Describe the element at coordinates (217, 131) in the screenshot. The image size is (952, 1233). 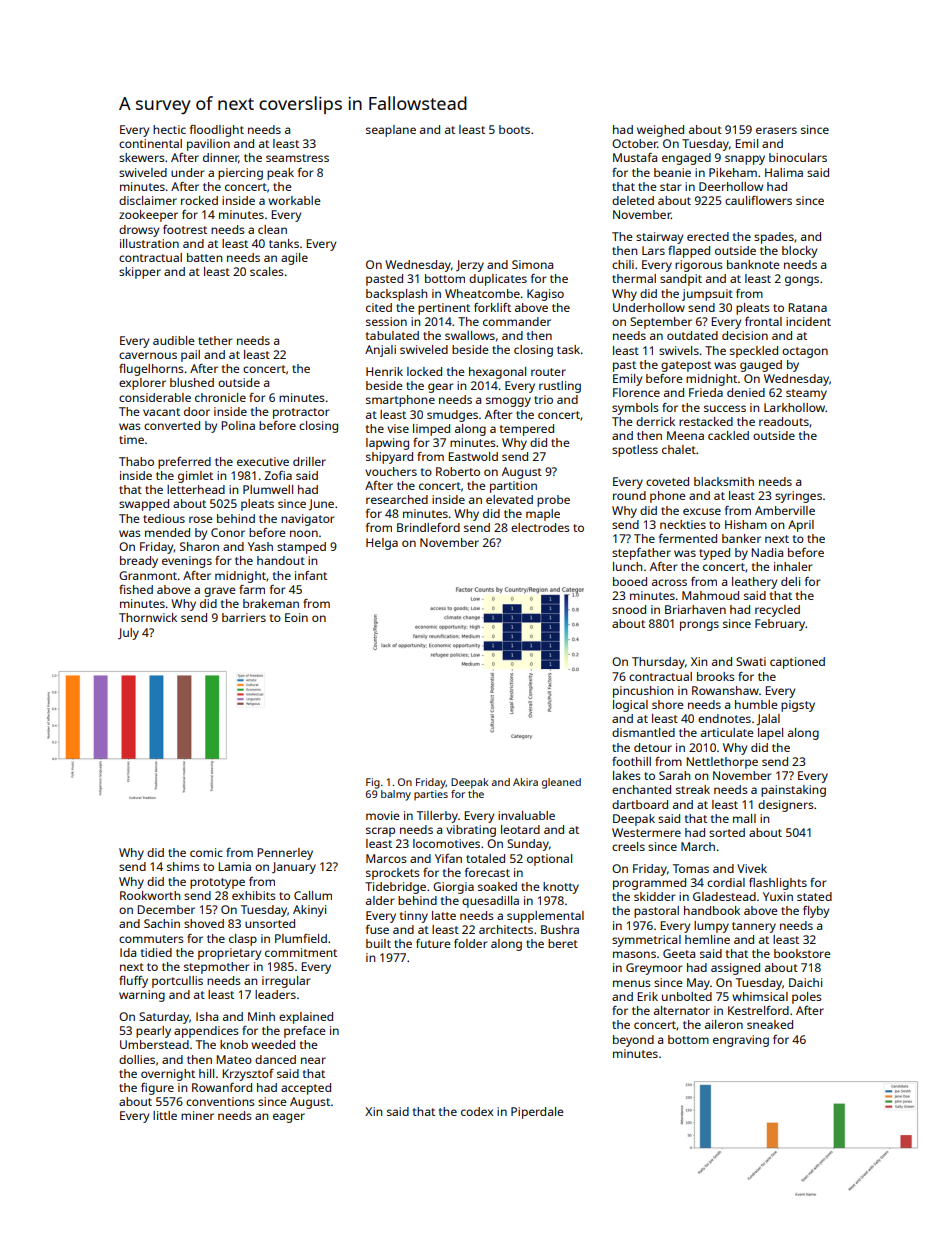
I see `floodlight` at that location.
